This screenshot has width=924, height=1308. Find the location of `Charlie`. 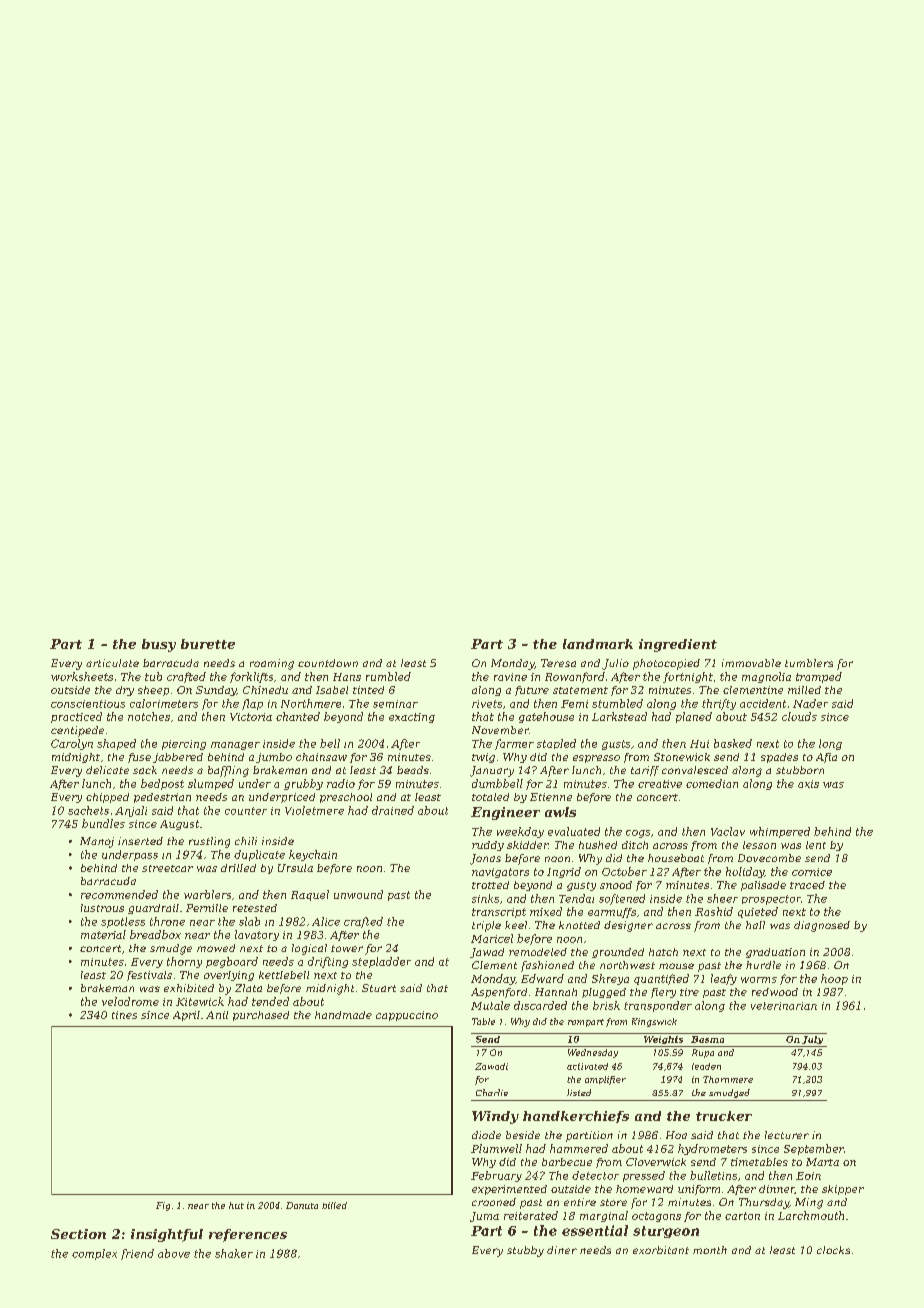

Charlie is located at coordinates (492, 1092).
